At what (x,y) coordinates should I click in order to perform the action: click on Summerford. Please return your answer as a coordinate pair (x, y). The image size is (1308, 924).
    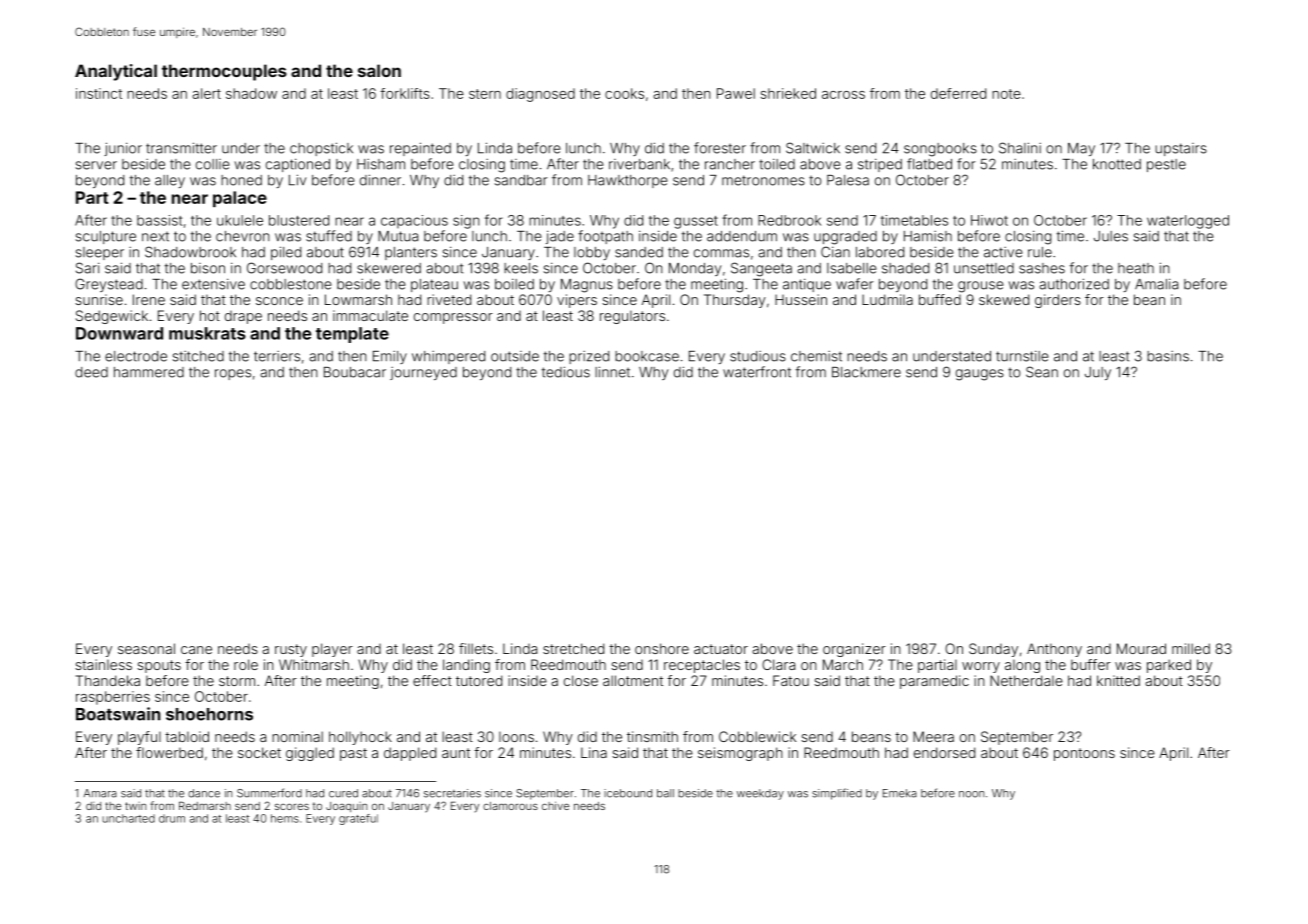
    Looking at the image, I should click on (269, 793).
